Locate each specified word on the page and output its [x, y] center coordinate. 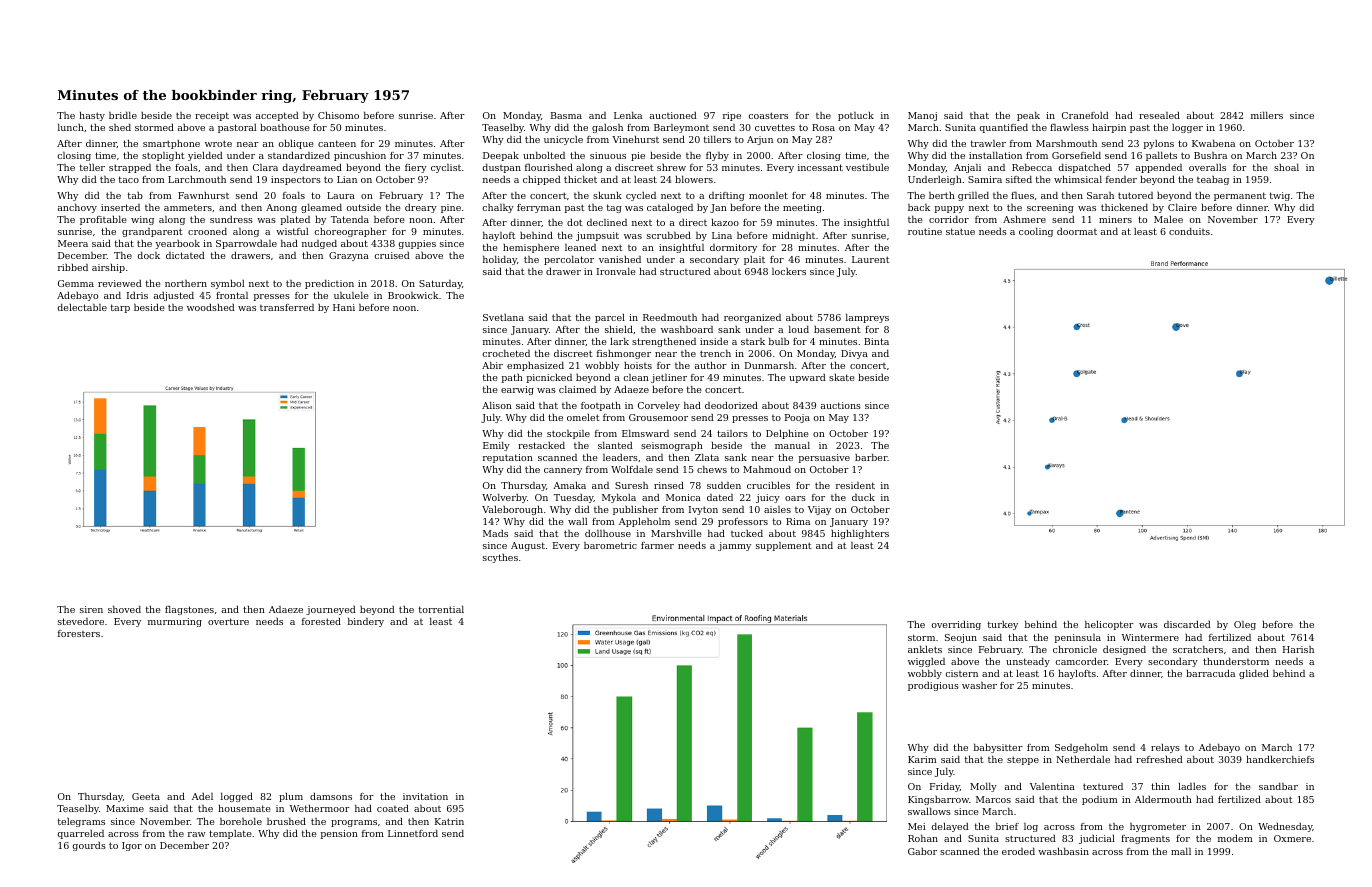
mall [1181, 851]
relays [1165, 748]
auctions [841, 405]
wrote [218, 143]
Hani [344, 307]
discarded [1187, 624]
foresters [79, 633]
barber [871, 457]
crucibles [768, 485]
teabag [1213, 180]
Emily [496, 446]
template [230, 834]
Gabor [922, 851]
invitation [425, 796]
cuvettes [775, 127]
